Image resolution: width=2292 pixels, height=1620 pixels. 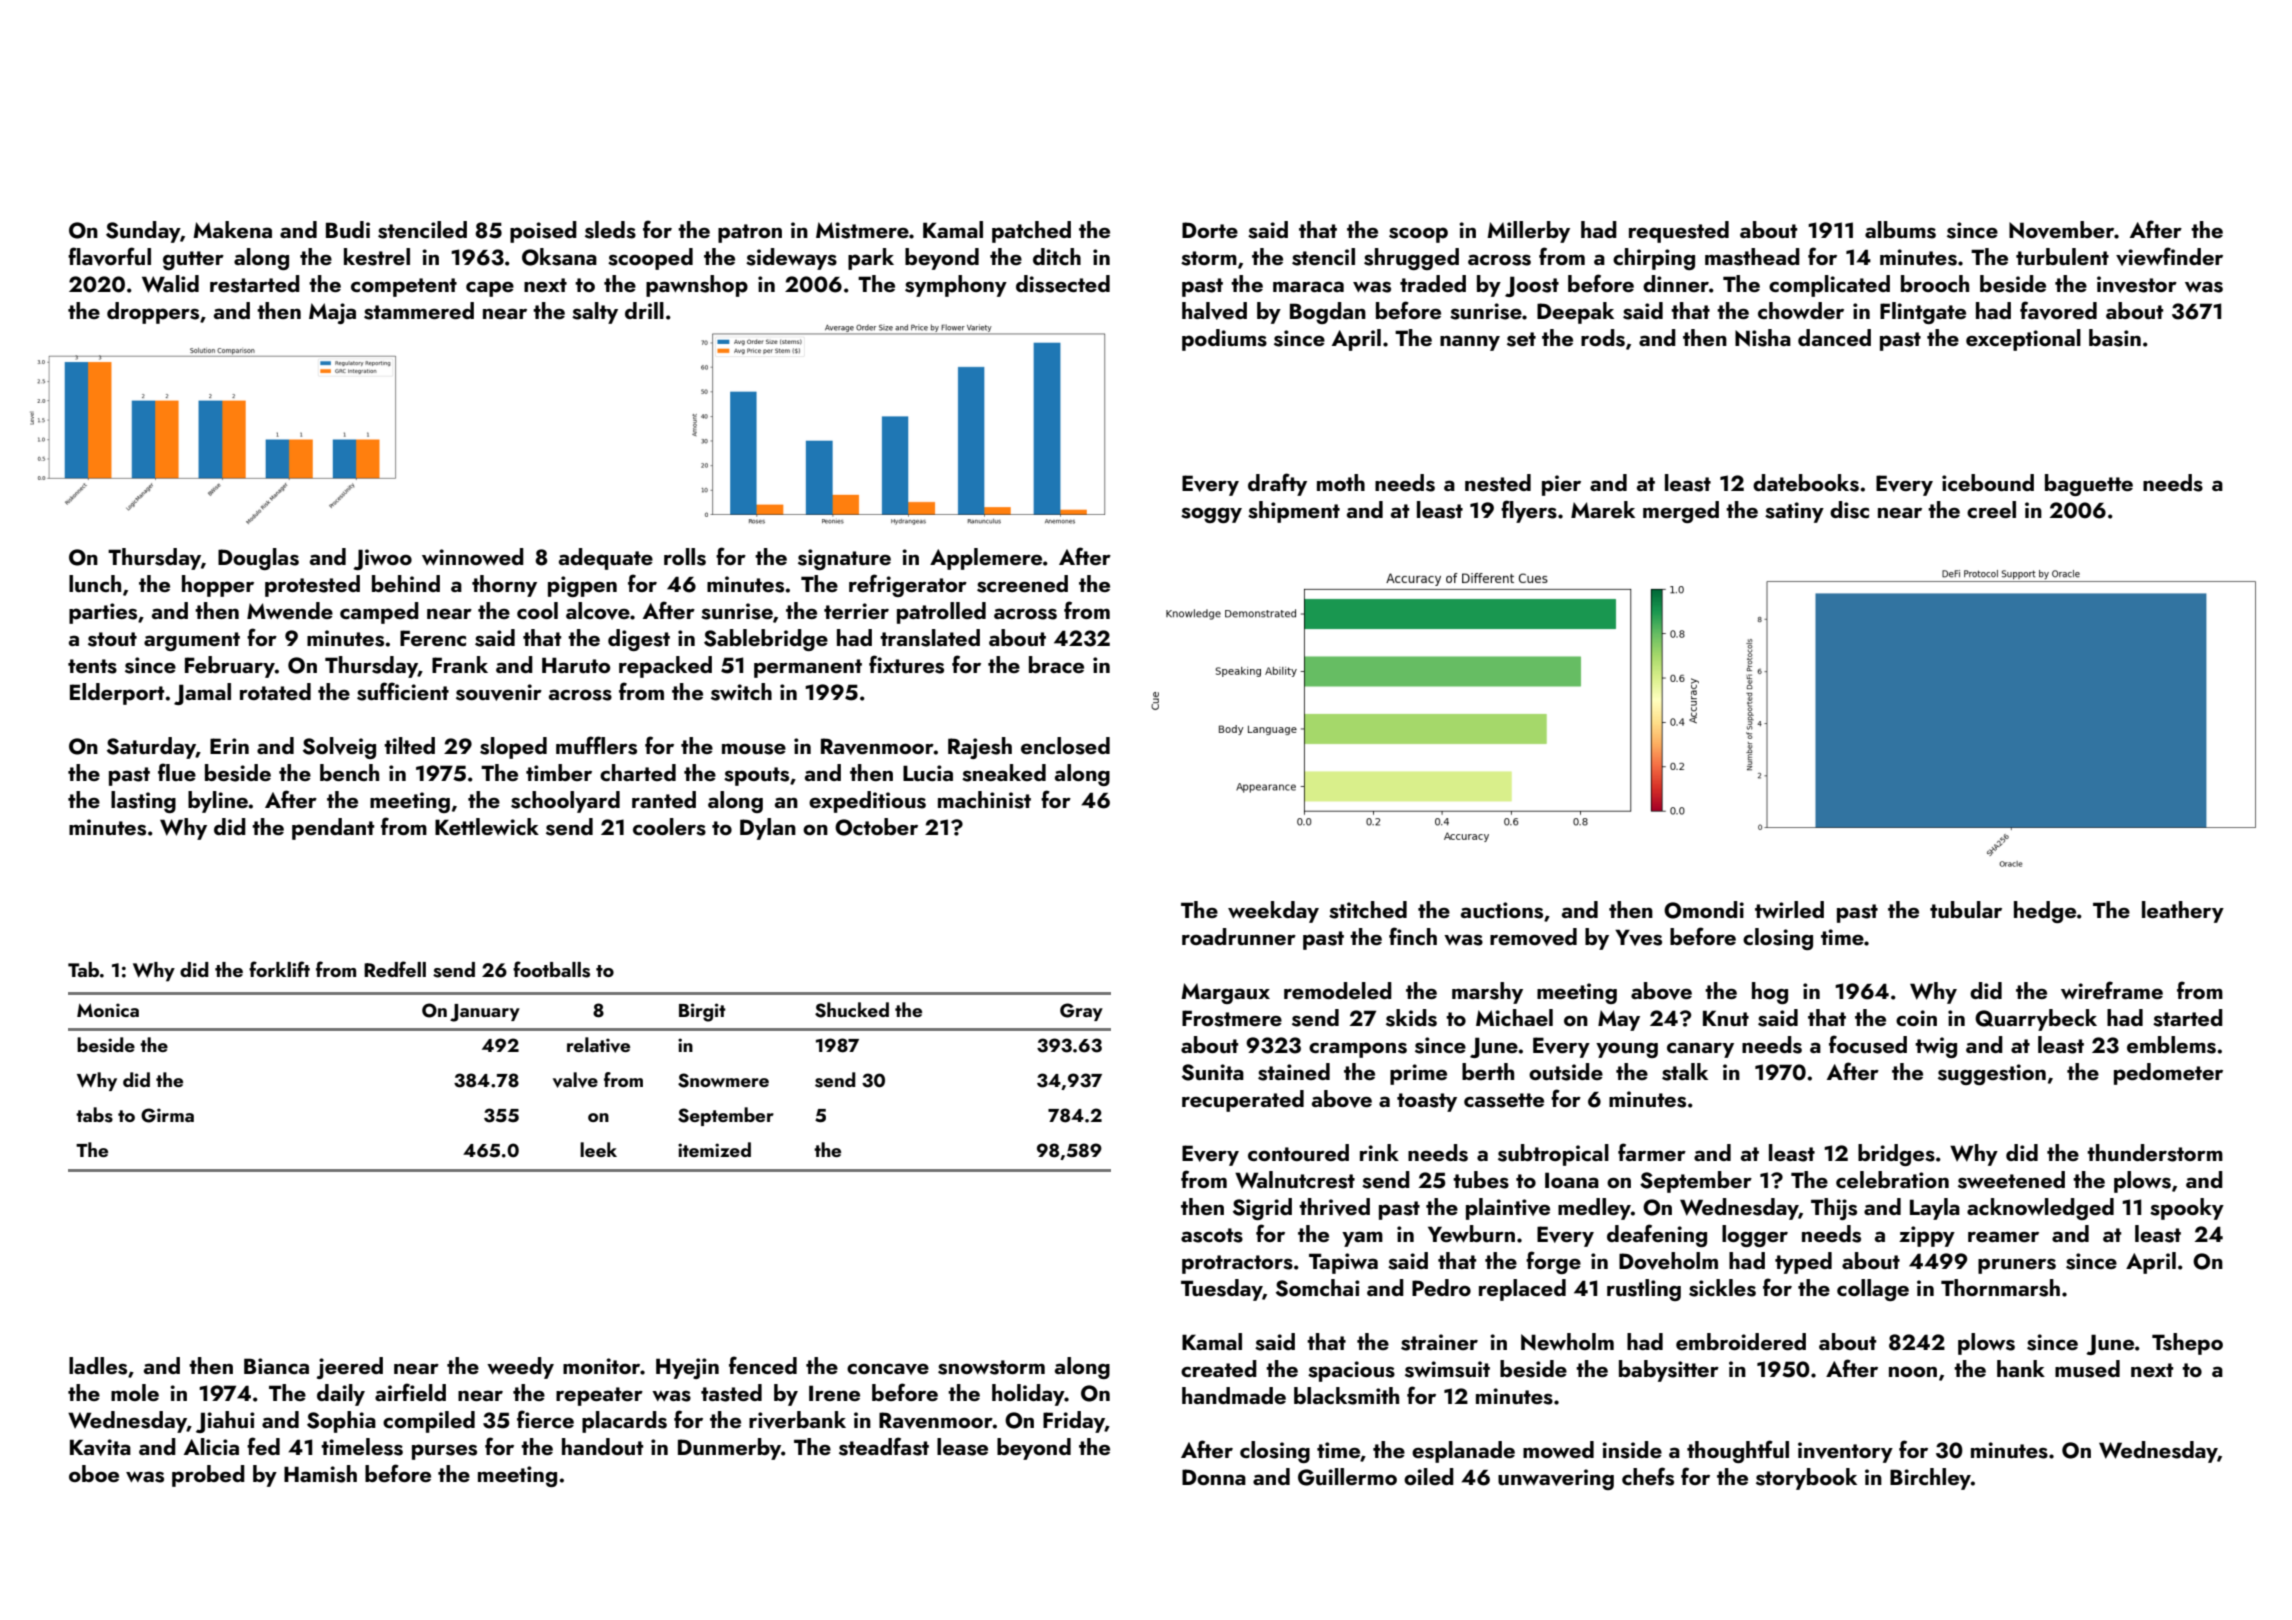 I want to click on hedge, so click(x=2045, y=912).
